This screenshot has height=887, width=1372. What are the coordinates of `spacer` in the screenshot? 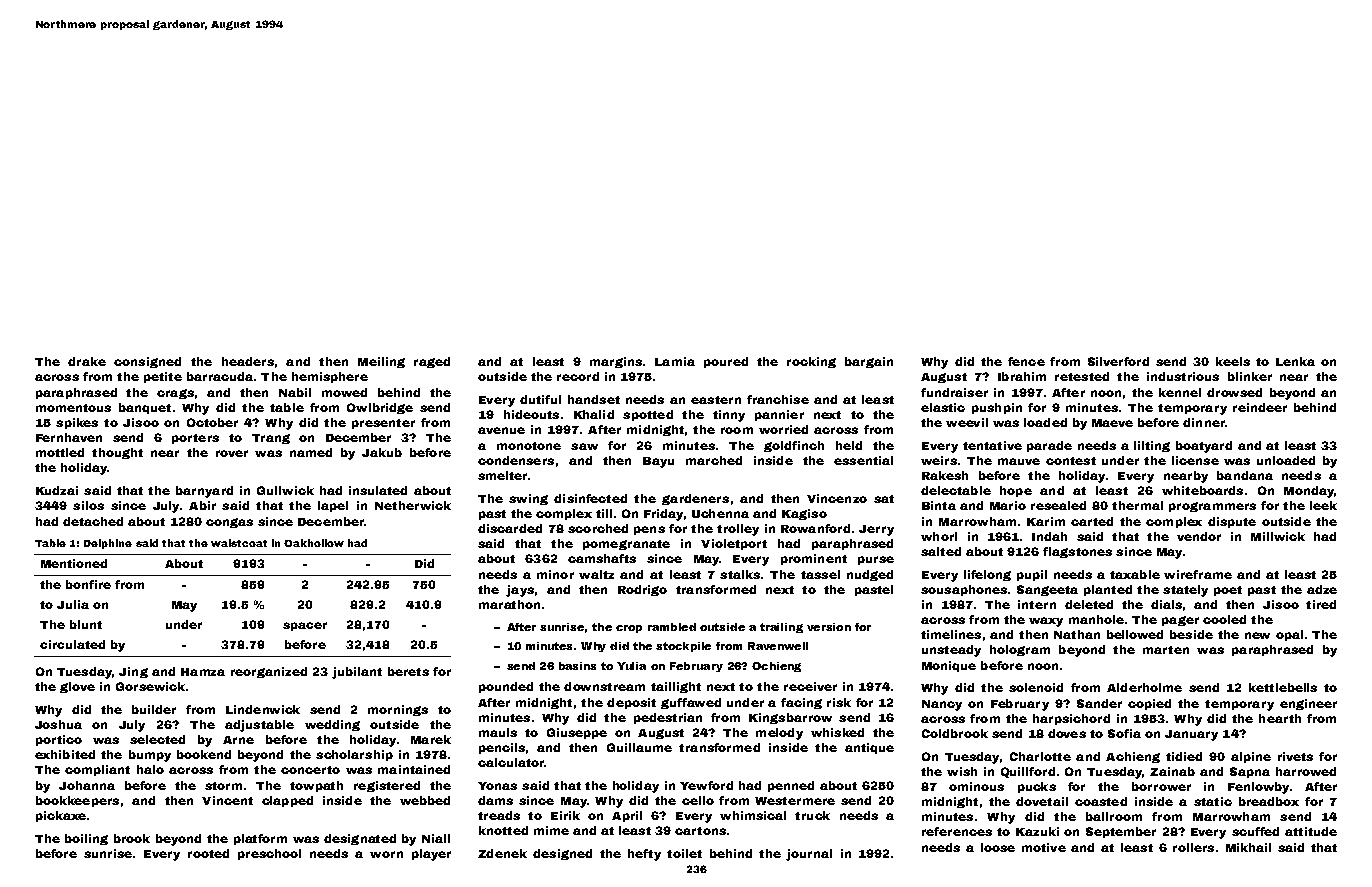 It's located at (305, 626).
